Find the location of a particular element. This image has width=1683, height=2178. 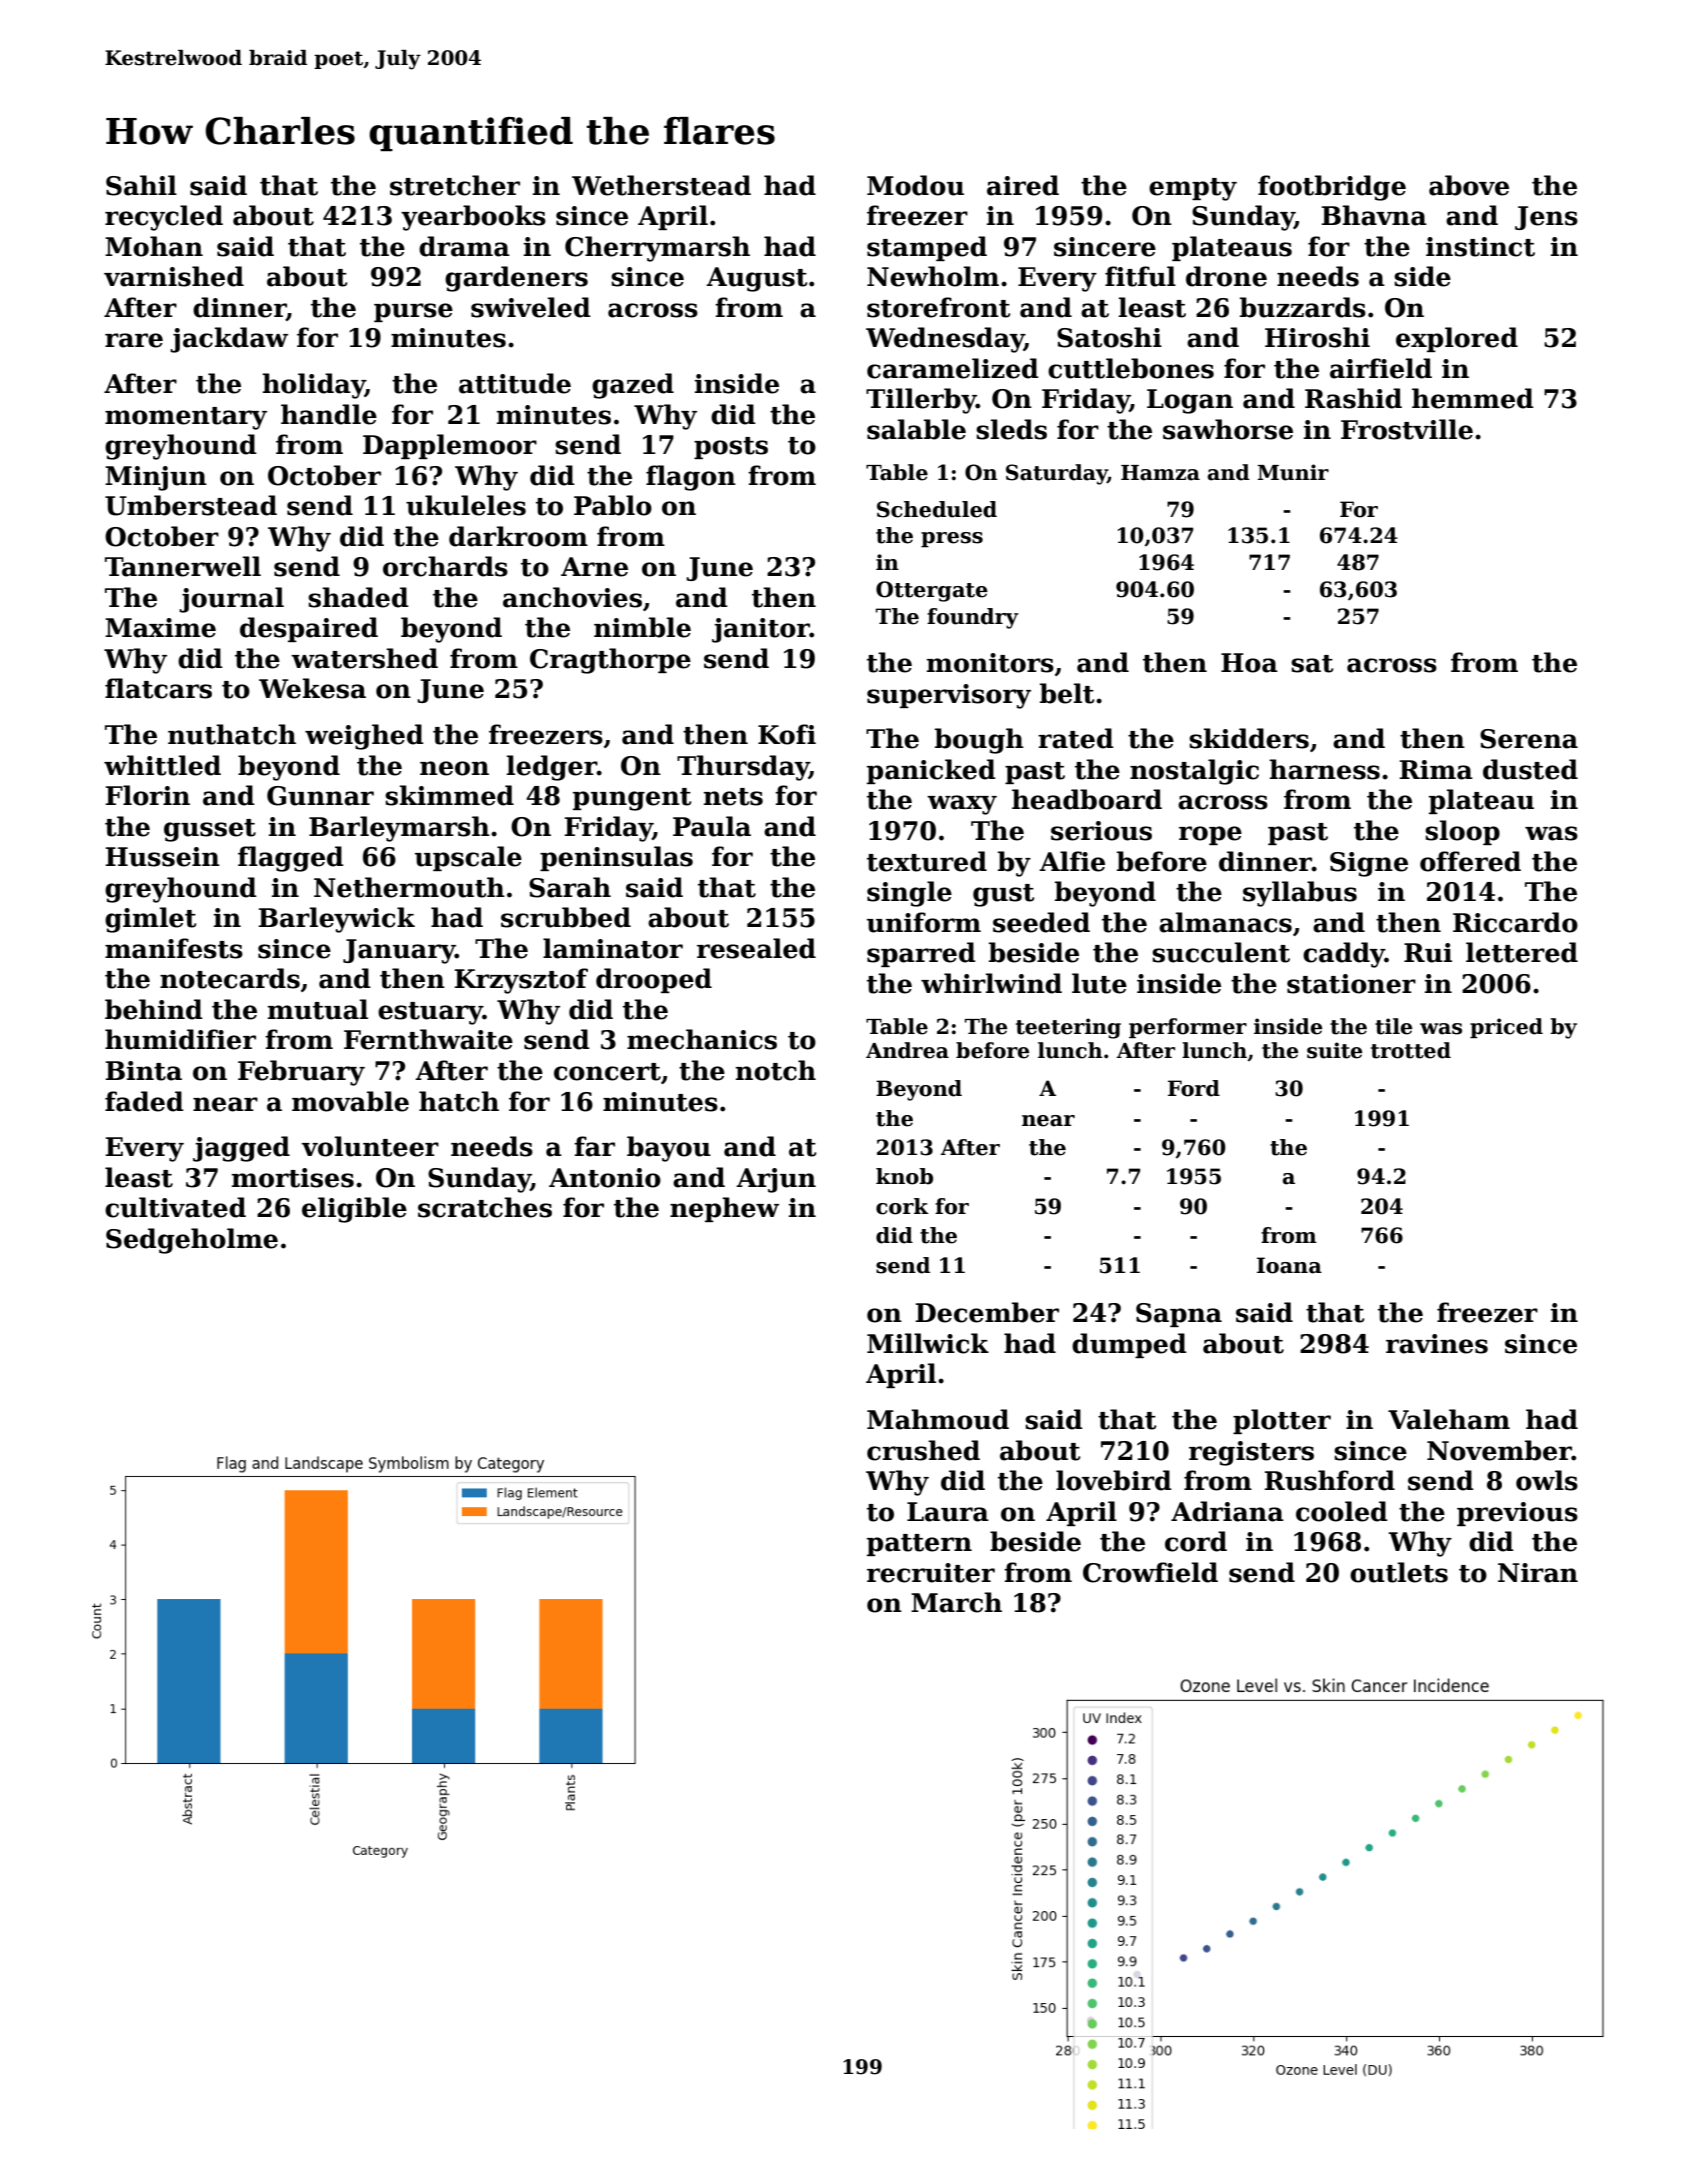

manifests is located at coordinates (174, 948).
